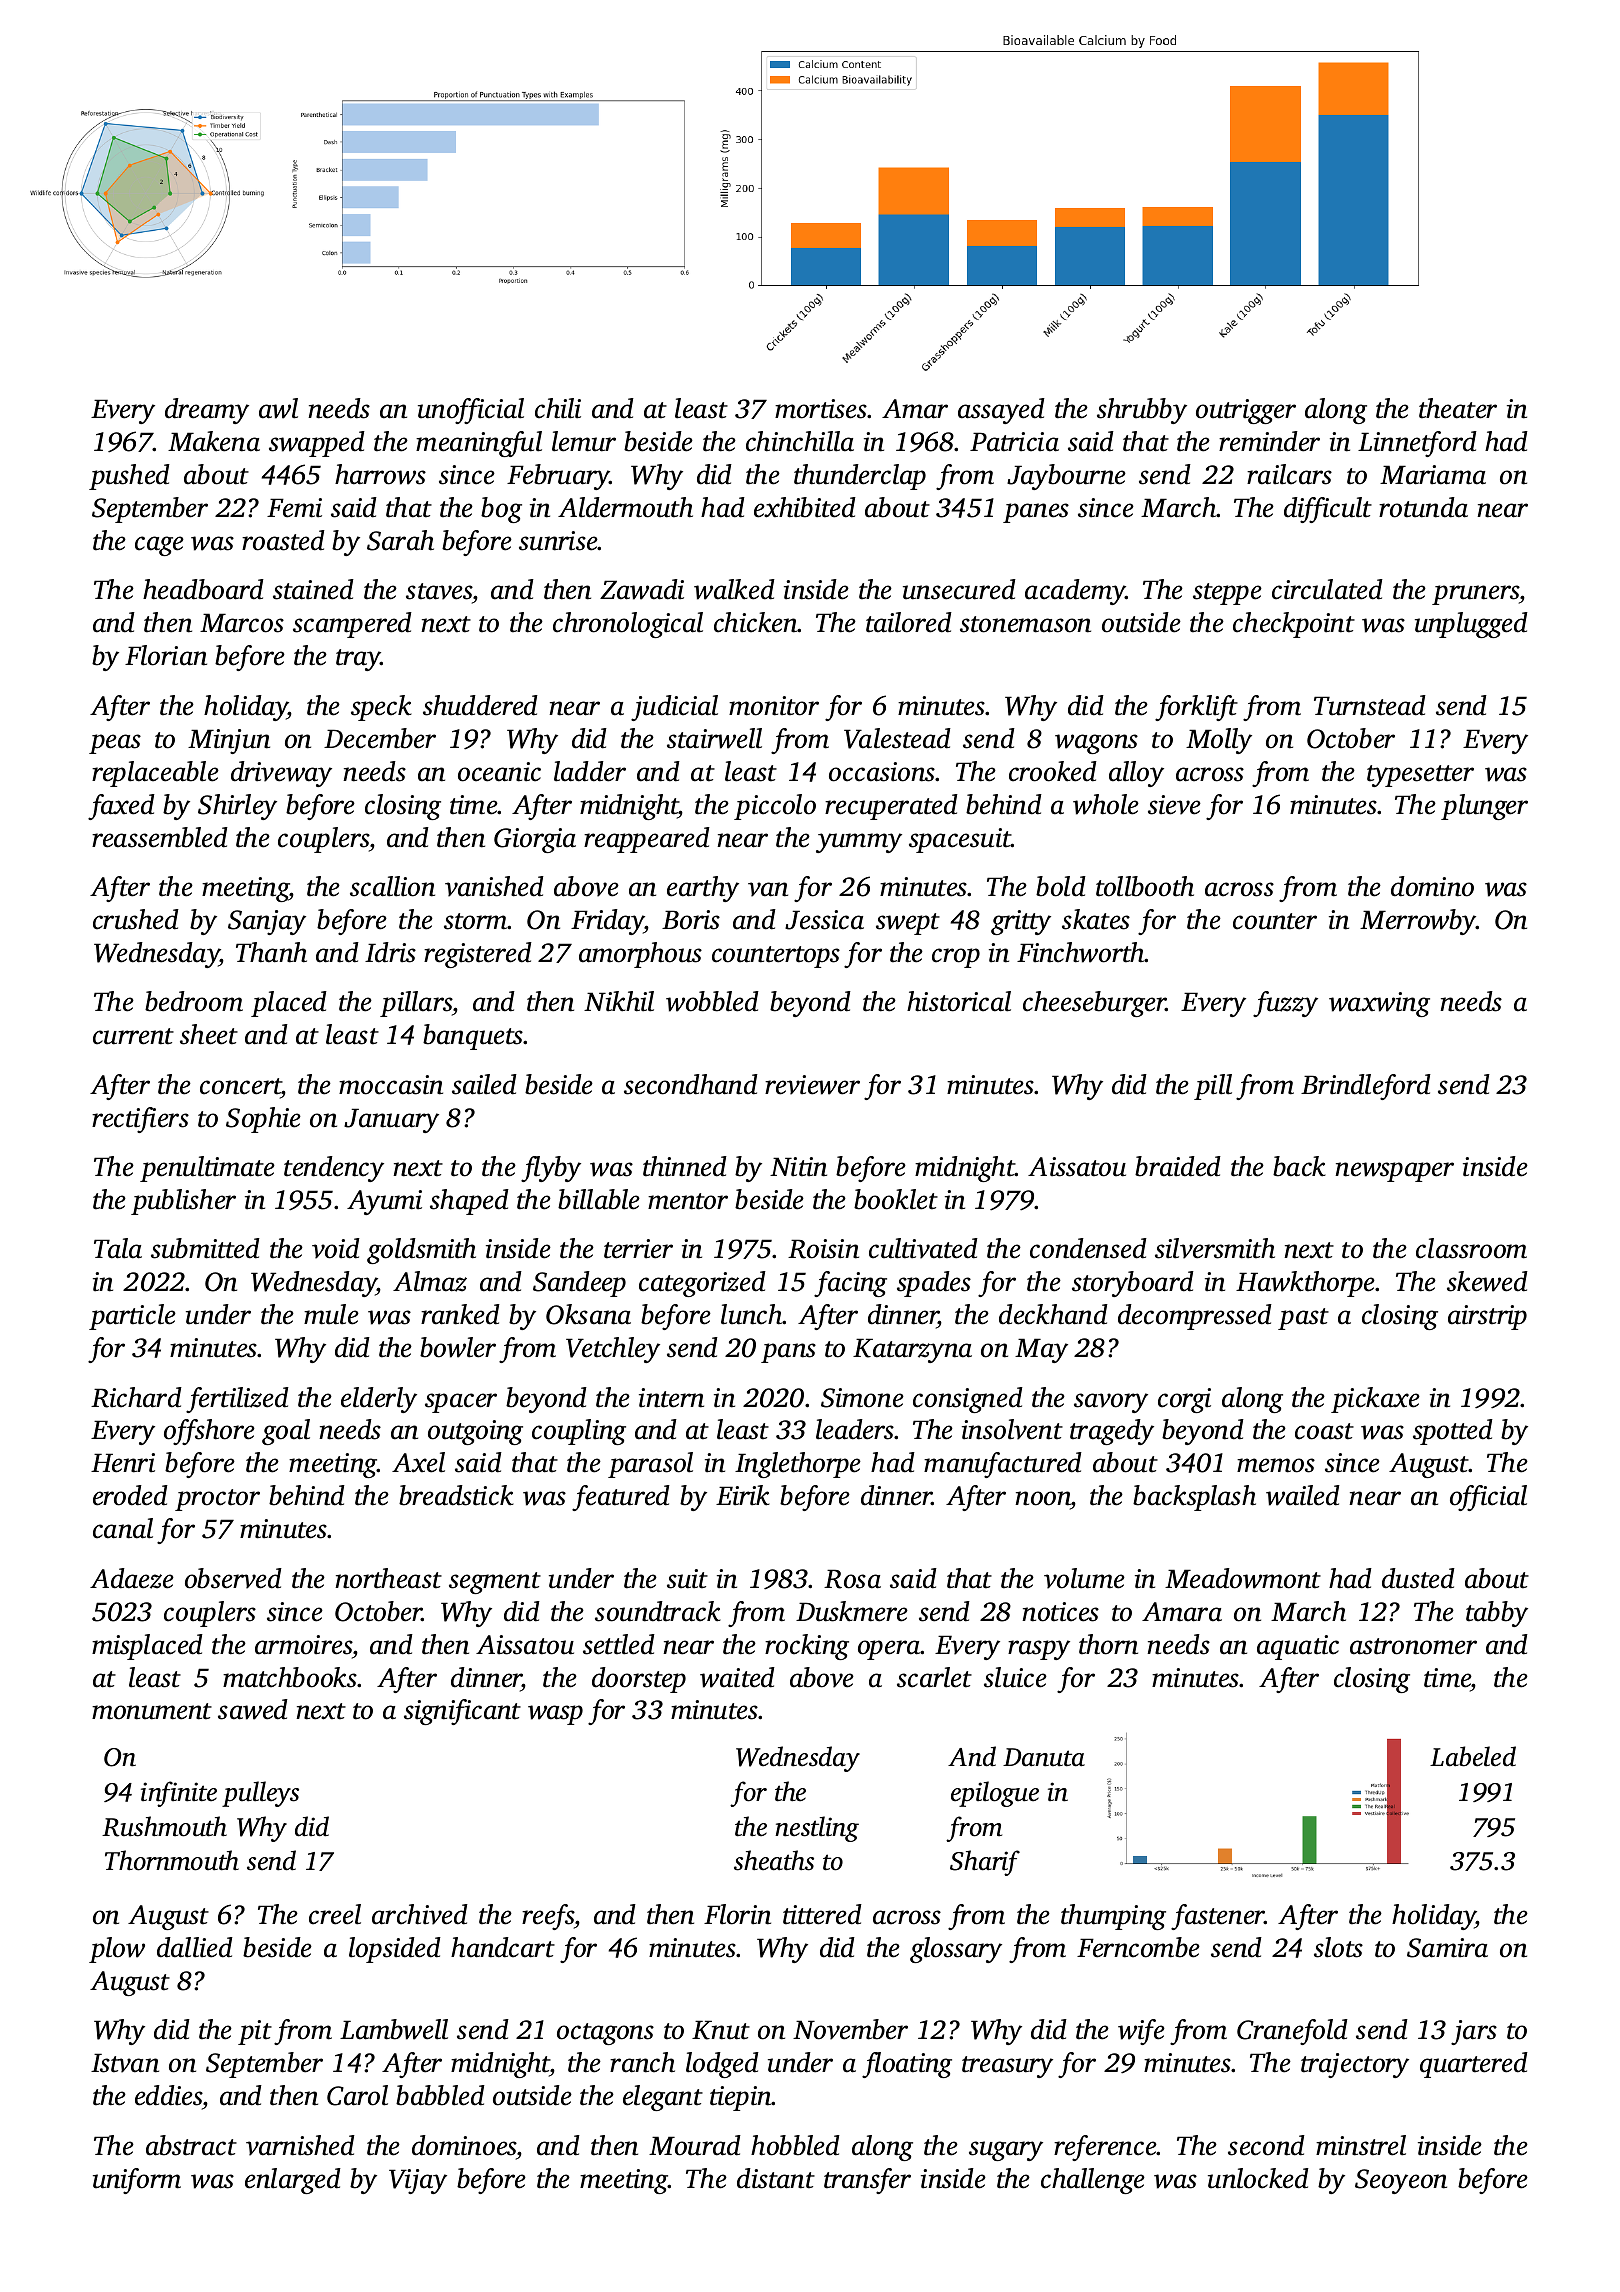 The height and width of the screenshot is (2292, 1620). Describe the element at coordinates (391, 1085) in the screenshot. I see `moccasin` at that location.
